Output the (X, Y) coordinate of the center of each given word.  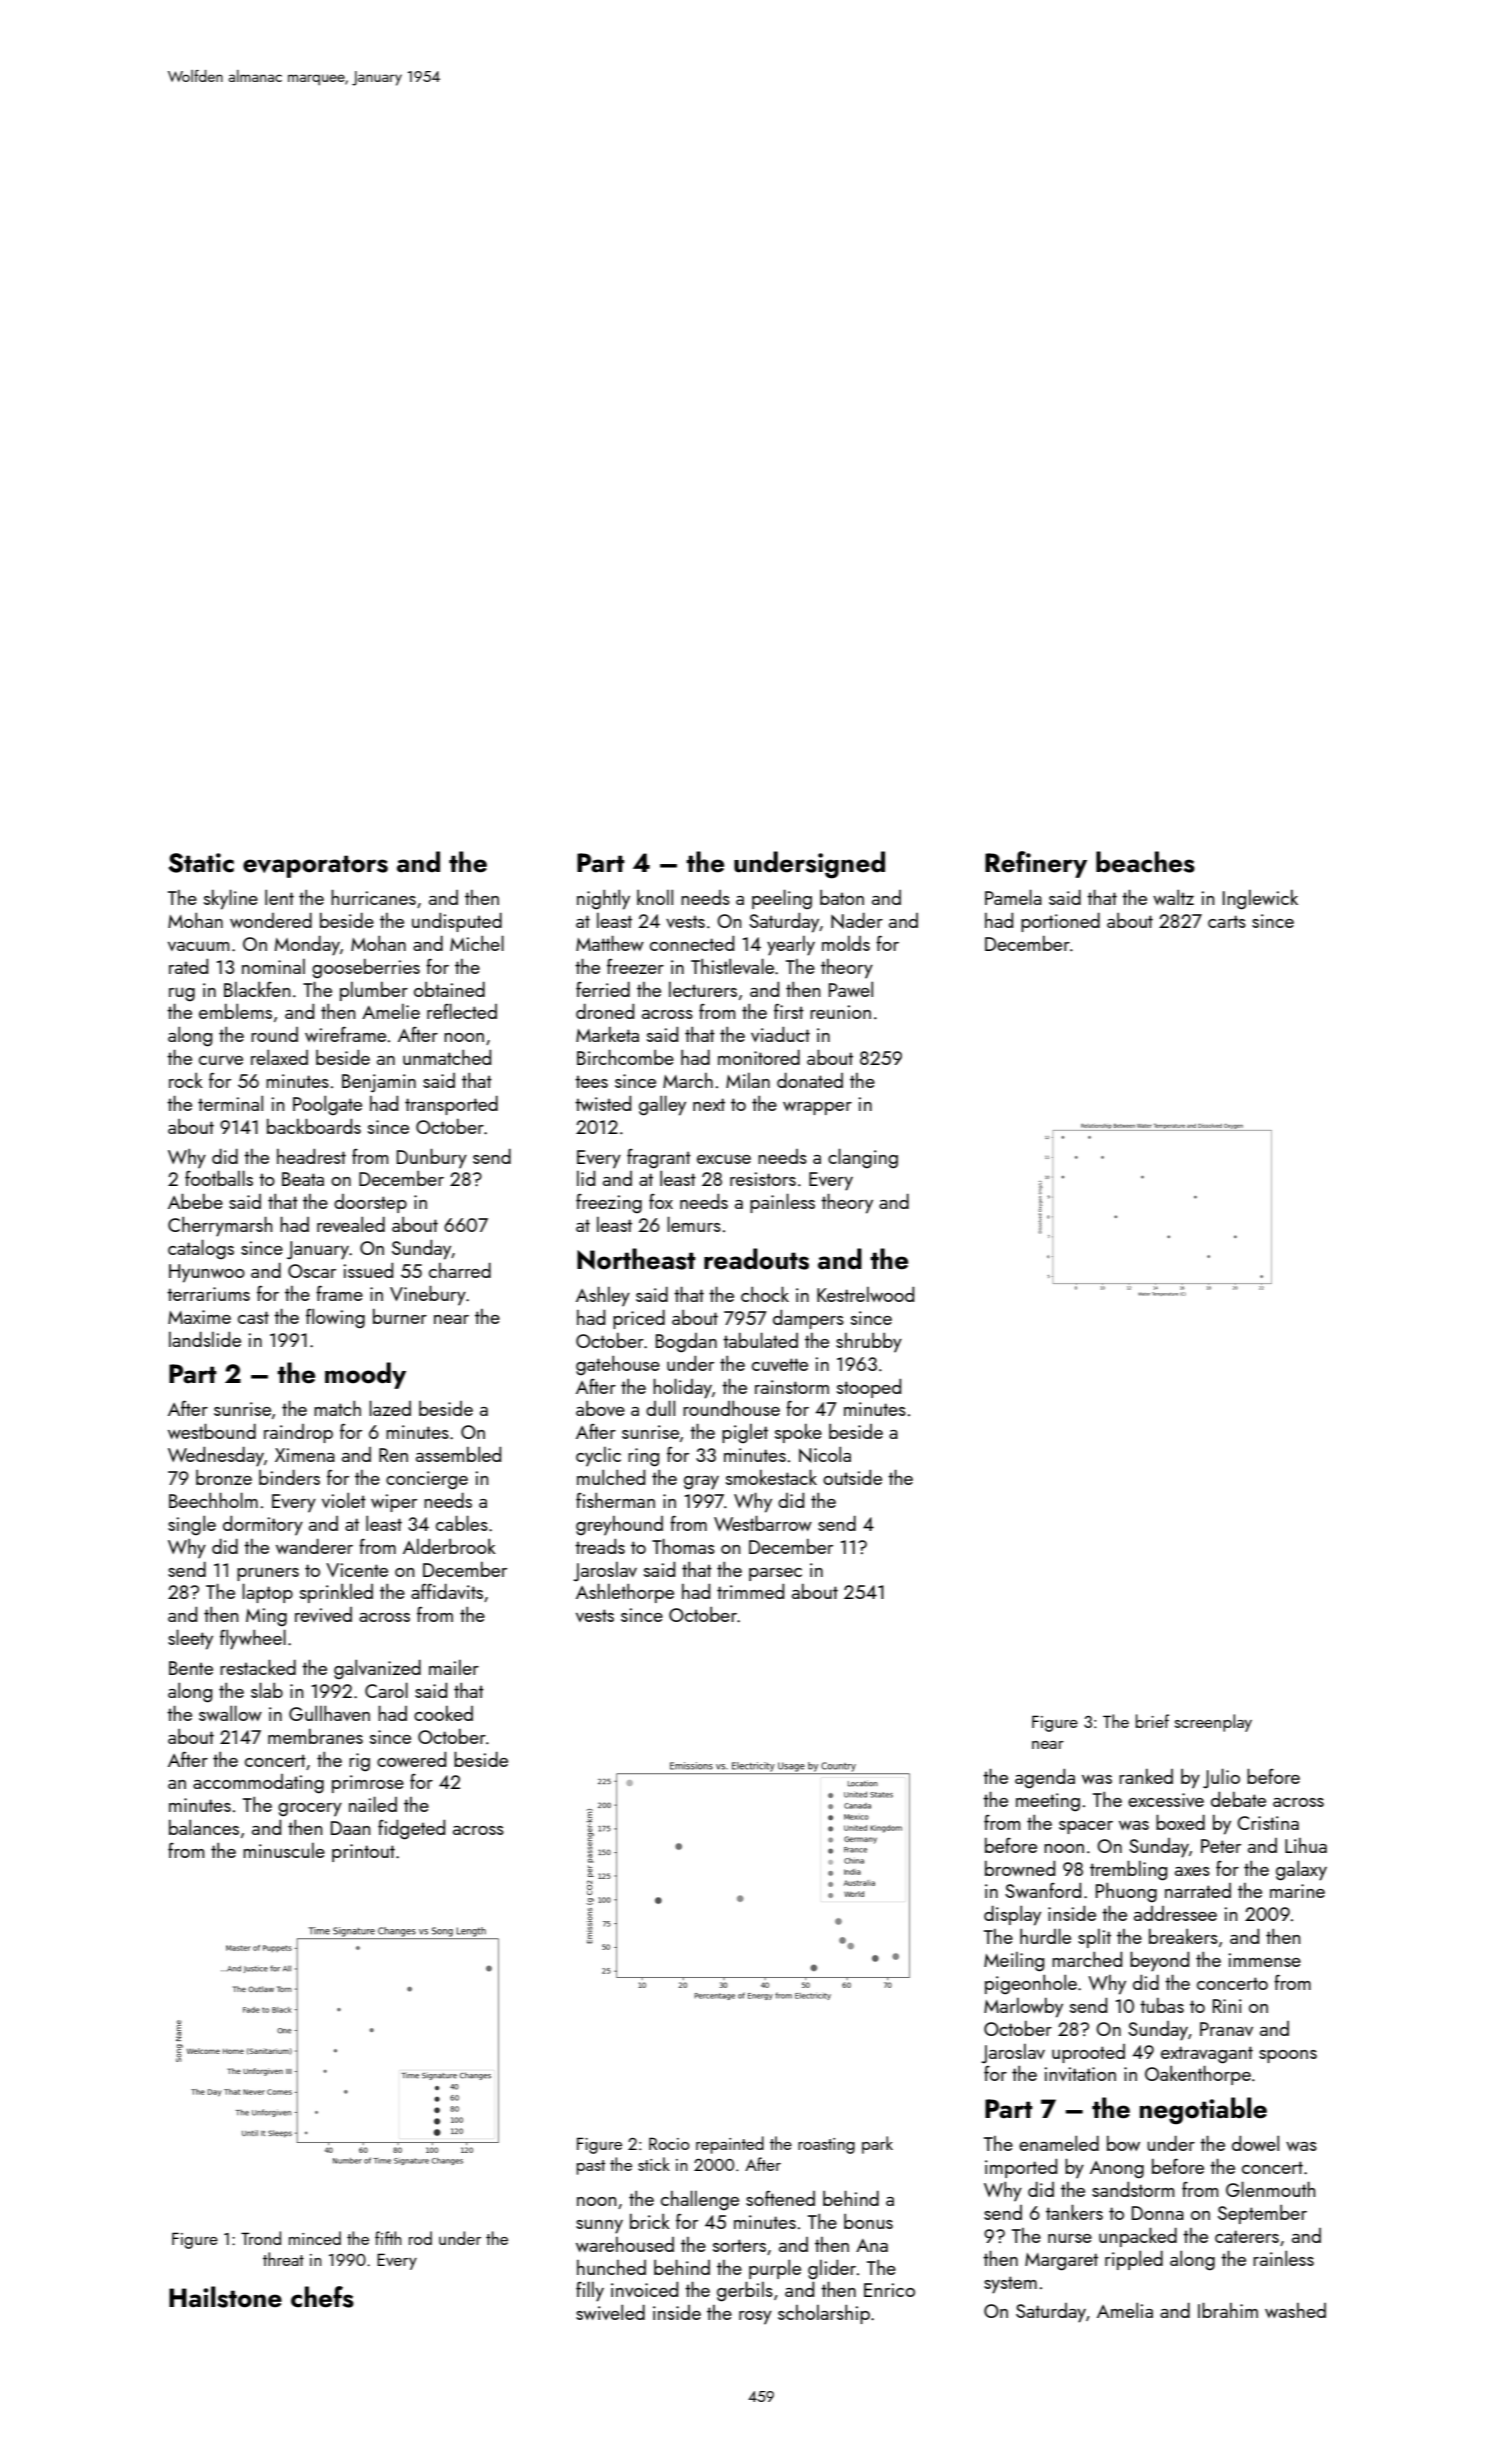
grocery (310, 1810)
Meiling (1014, 1962)
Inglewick (1260, 900)
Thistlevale (732, 966)
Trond (261, 2238)
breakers (1183, 1936)
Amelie (391, 1011)
